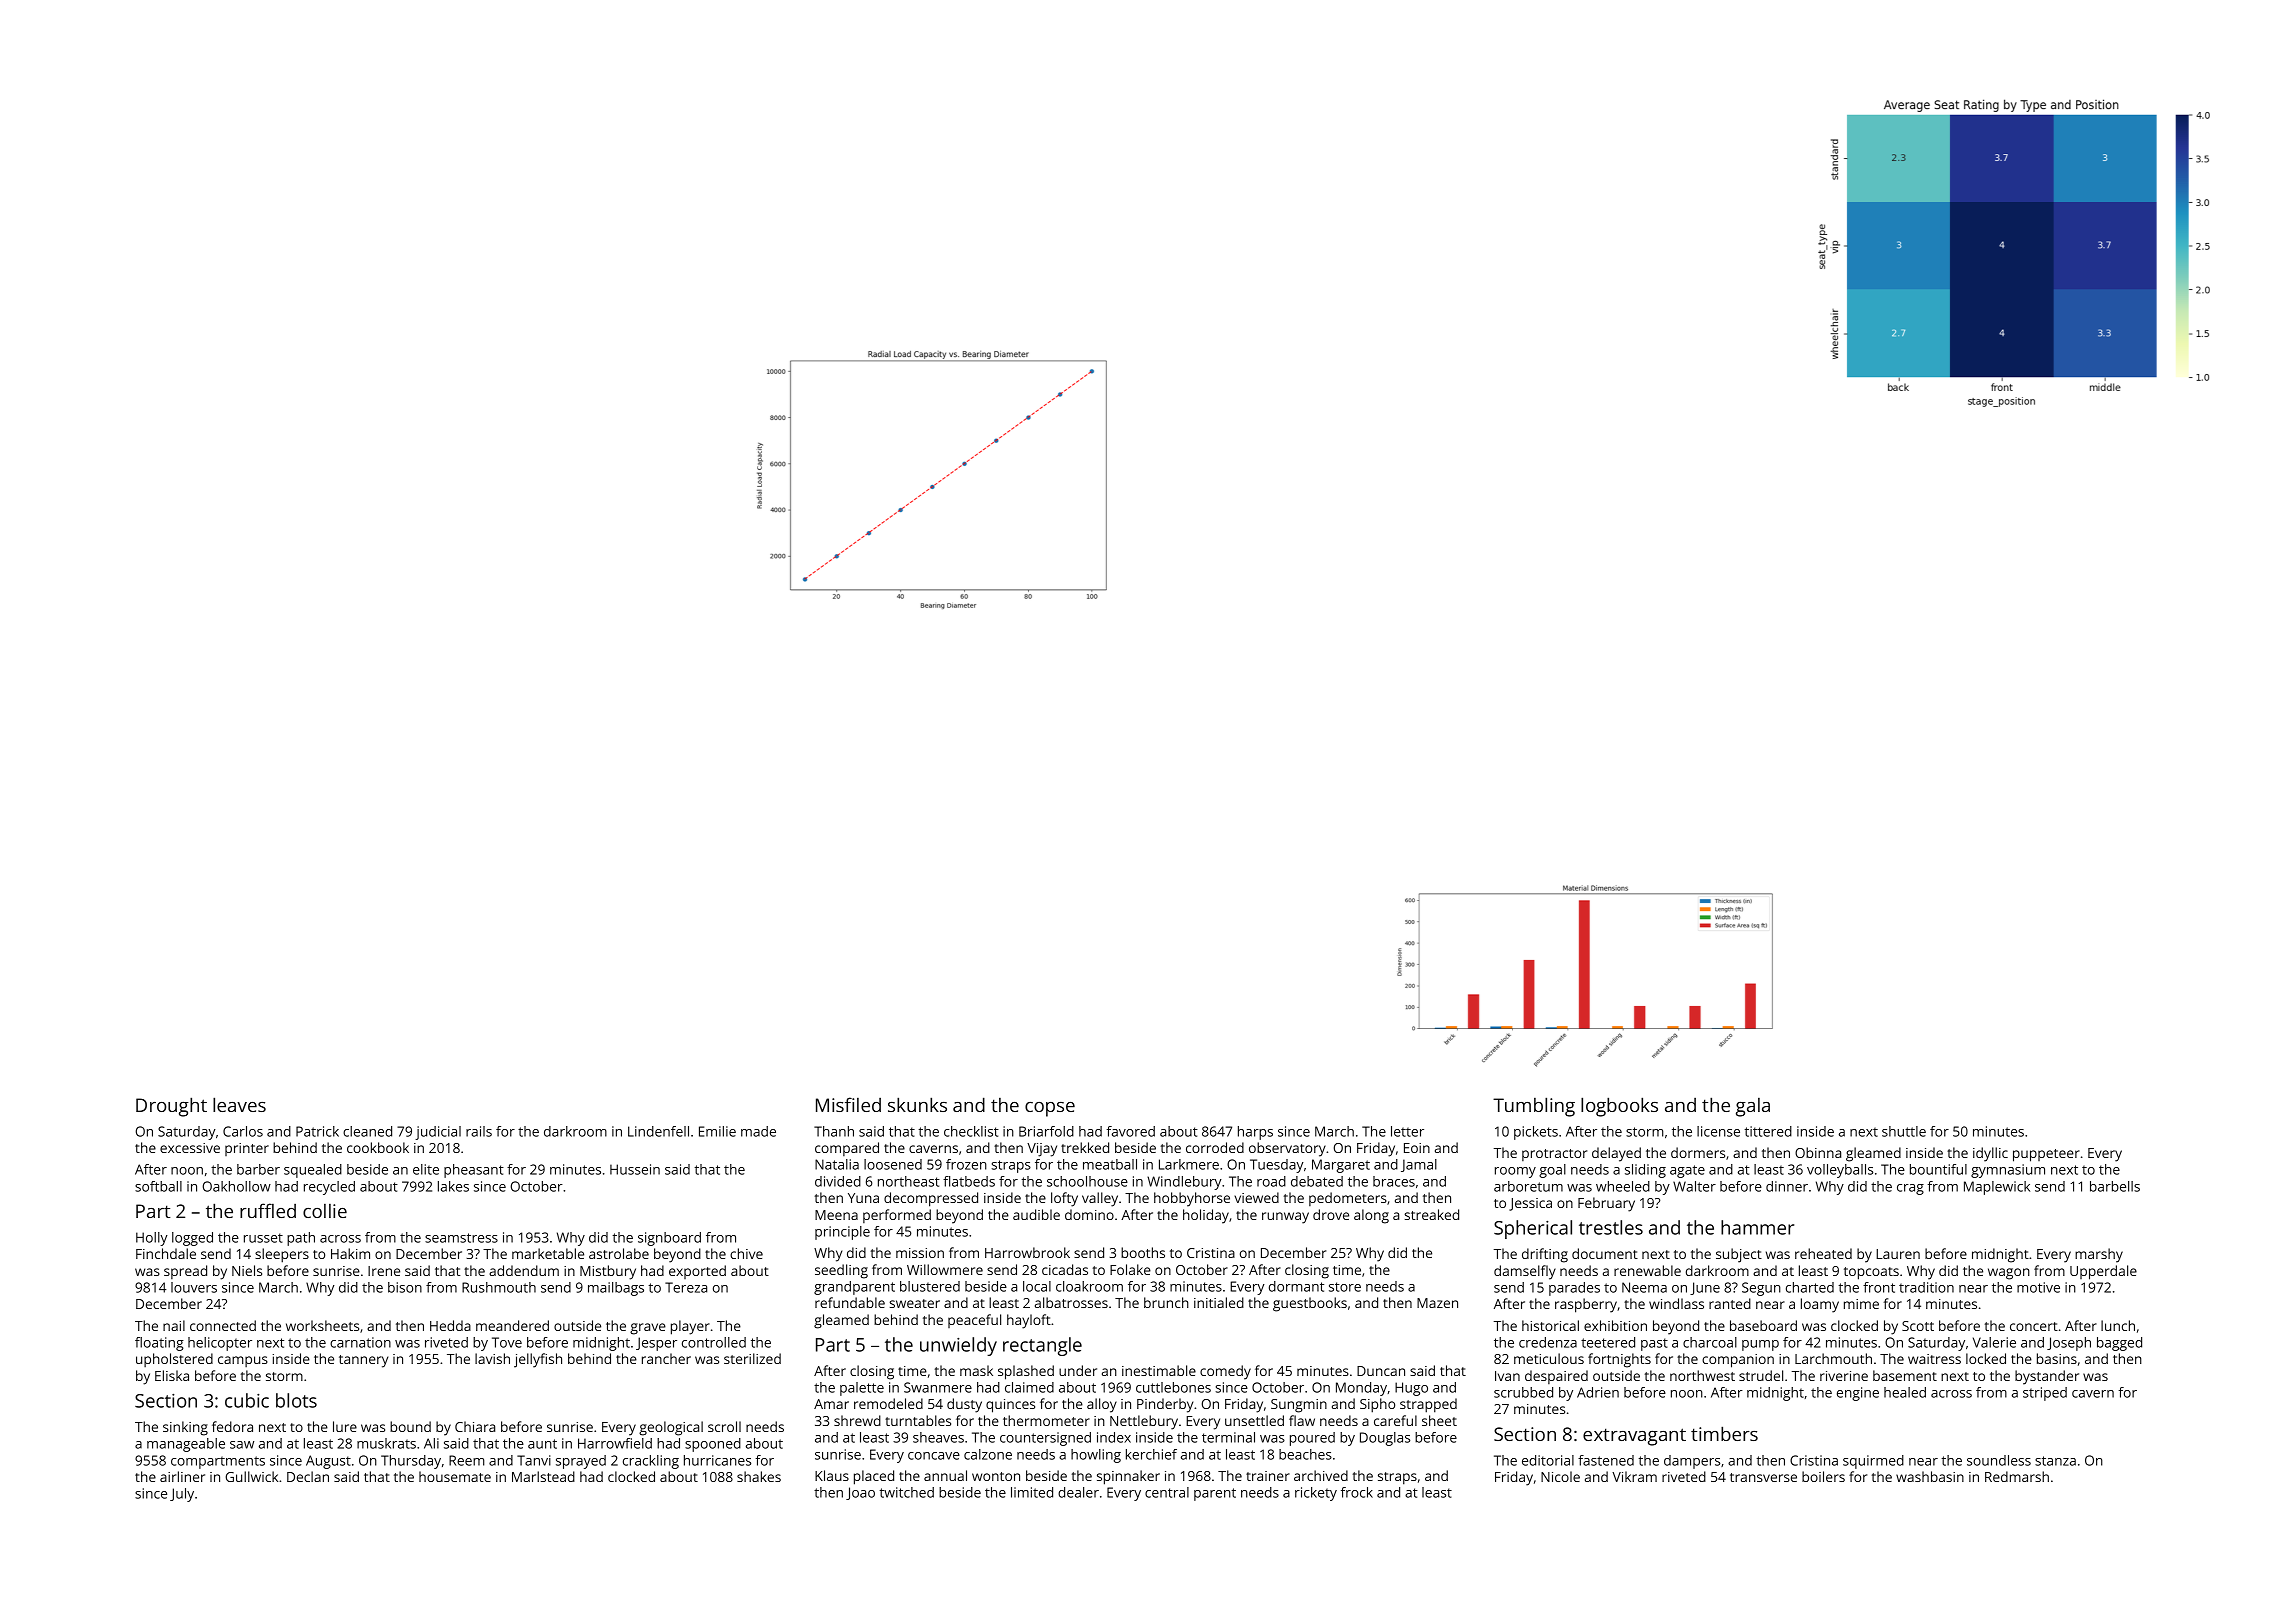 The height and width of the screenshot is (1614, 2282). I want to click on copse, so click(1050, 1109).
